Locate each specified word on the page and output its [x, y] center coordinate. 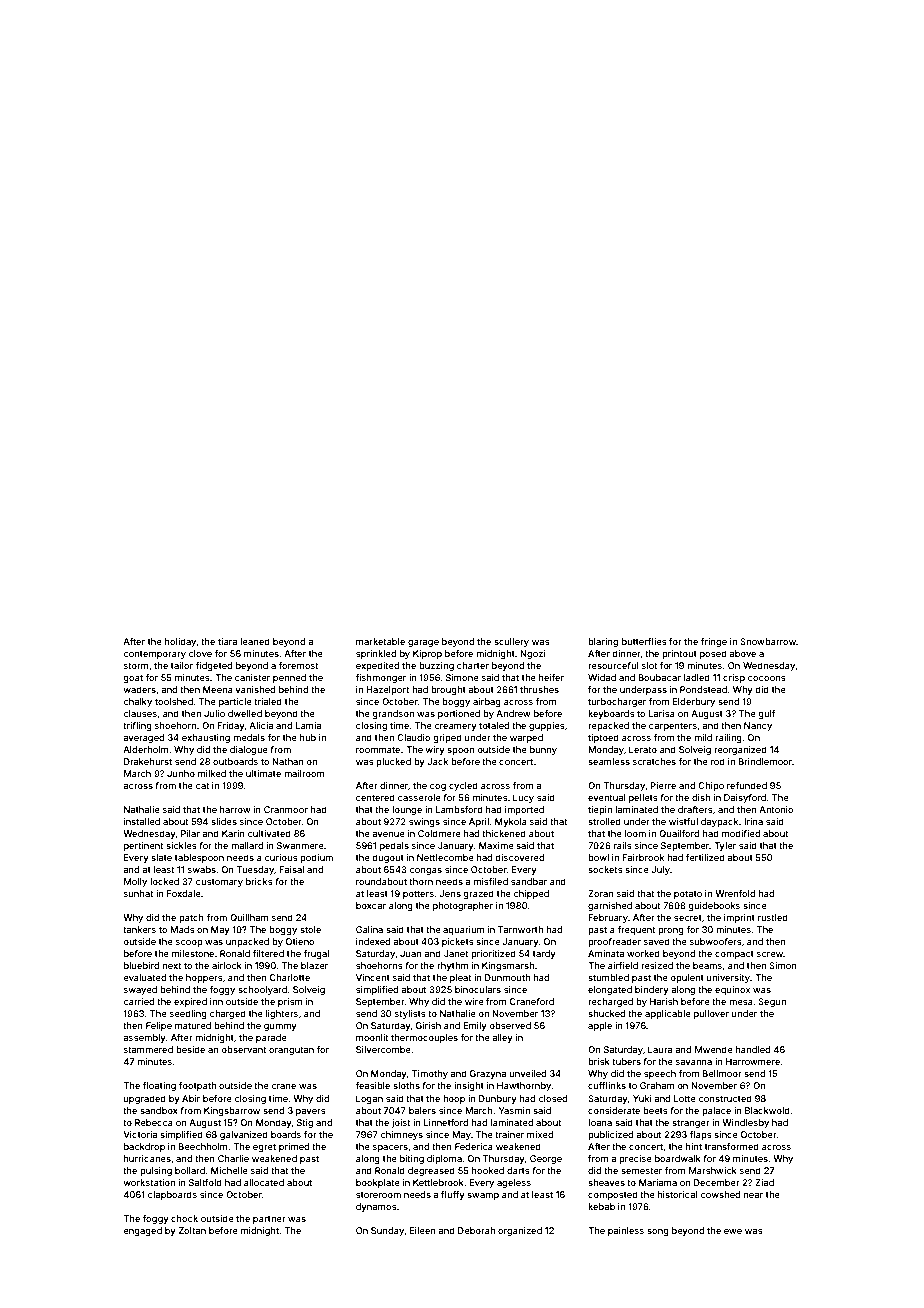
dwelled [245, 713]
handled [752, 1049]
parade [271, 1038]
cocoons [767, 678]
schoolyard [262, 990]
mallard [247, 845]
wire [474, 1001]
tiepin [600, 810]
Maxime [496, 845]
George [546, 1159]
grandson [393, 714]
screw [770, 954]
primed [294, 1147]
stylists [410, 1014]
